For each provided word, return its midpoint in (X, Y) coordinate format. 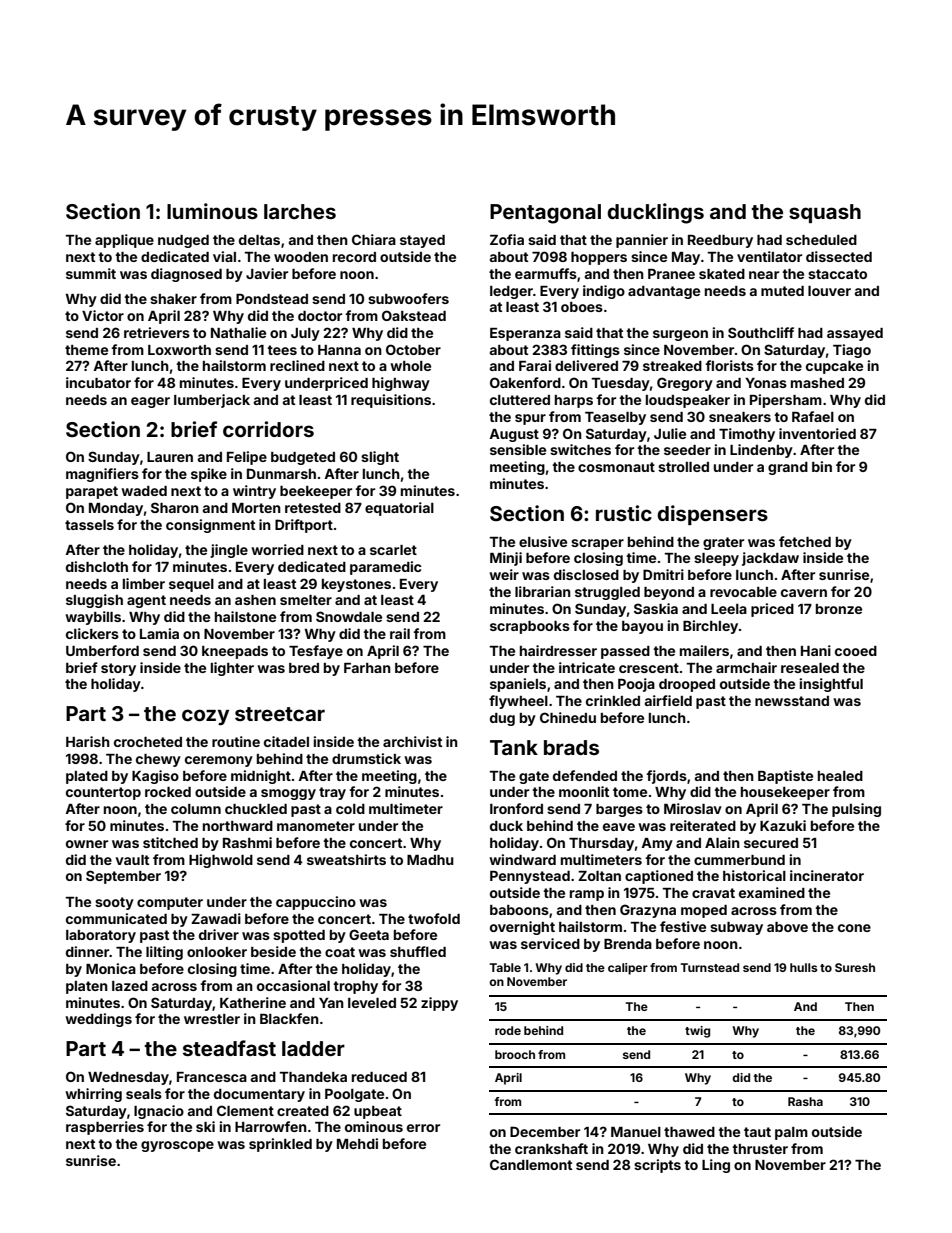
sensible (518, 449)
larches (300, 211)
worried (277, 549)
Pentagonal (545, 214)
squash (825, 213)
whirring (93, 1095)
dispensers (712, 515)
